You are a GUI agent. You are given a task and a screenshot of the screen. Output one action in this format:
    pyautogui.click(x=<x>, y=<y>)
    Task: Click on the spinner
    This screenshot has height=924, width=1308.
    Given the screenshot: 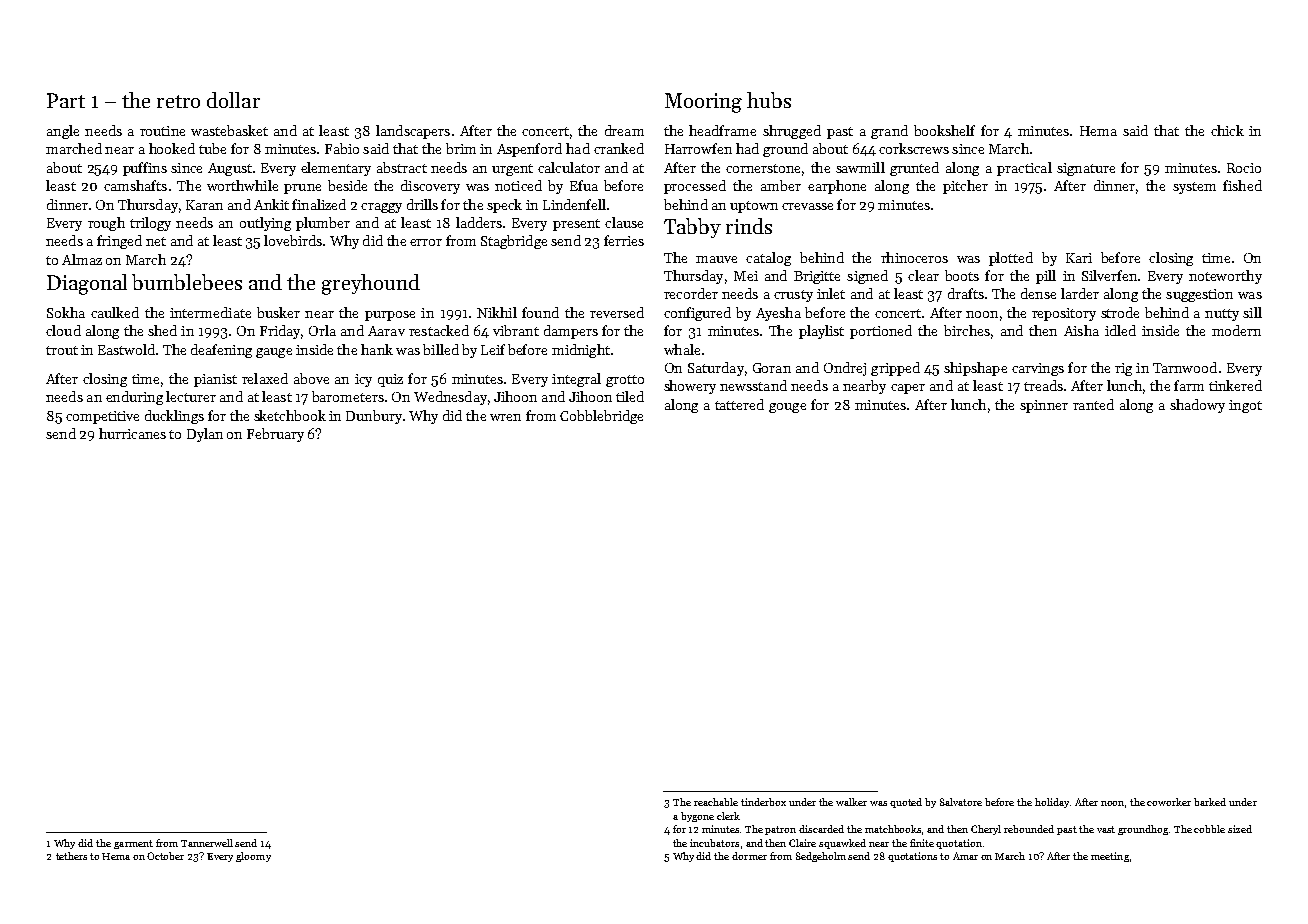 What is the action you would take?
    pyautogui.click(x=1044, y=406)
